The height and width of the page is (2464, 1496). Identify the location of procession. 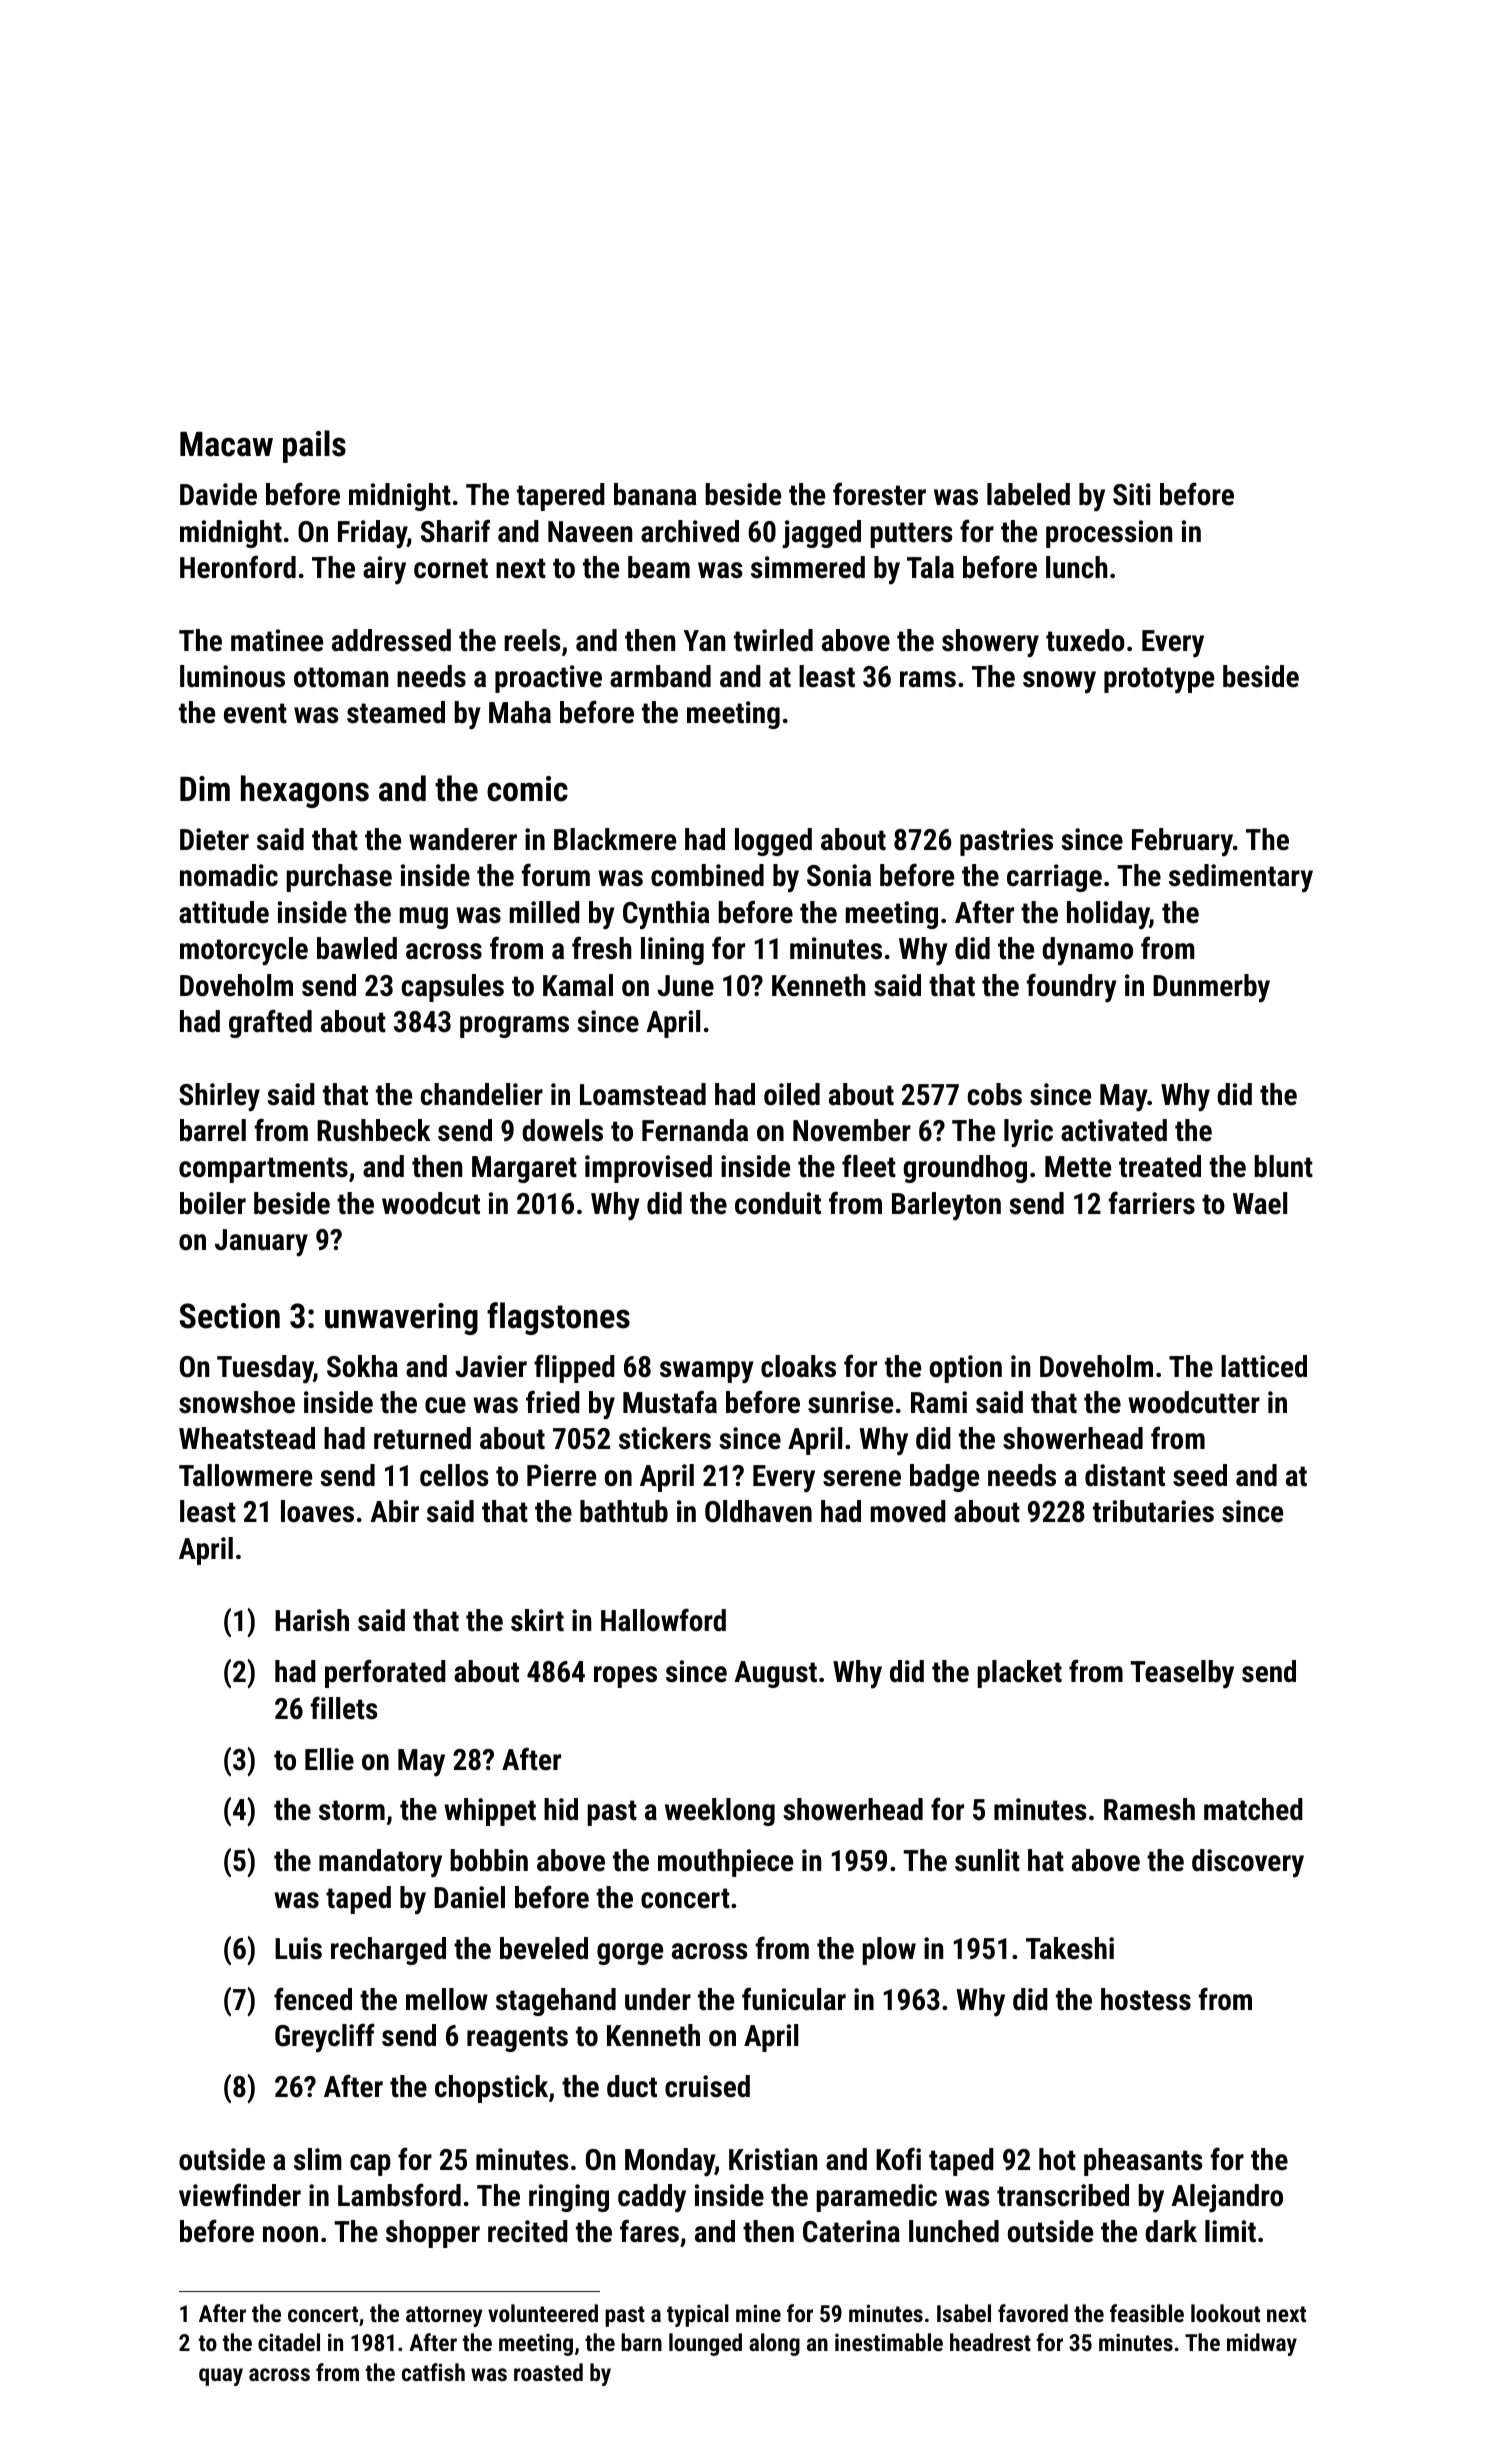
(1109, 534).
